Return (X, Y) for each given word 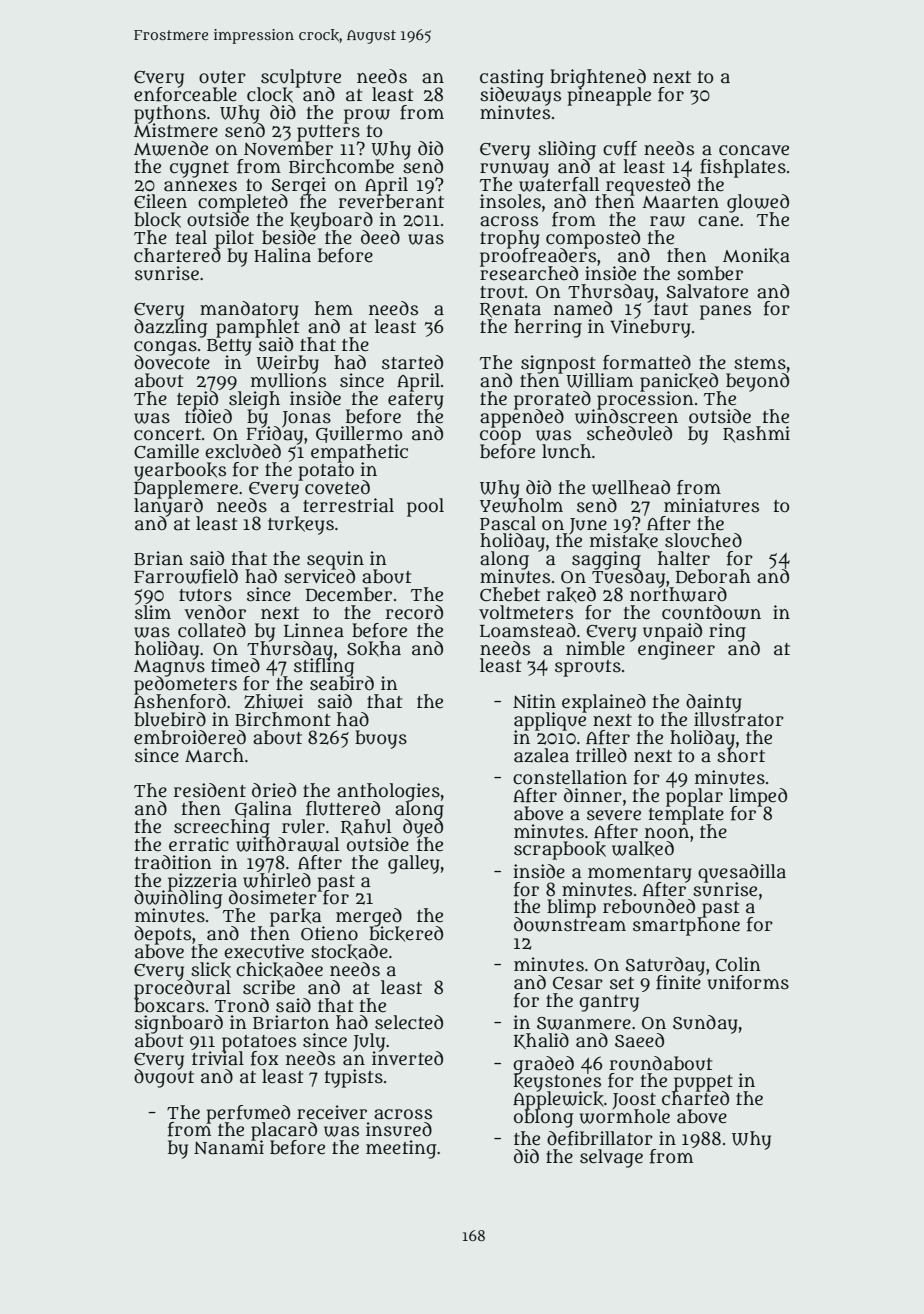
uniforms (748, 982)
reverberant (391, 202)
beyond (757, 382)
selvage (611, 1158)
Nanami (229, 1148)
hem (334, 308)
